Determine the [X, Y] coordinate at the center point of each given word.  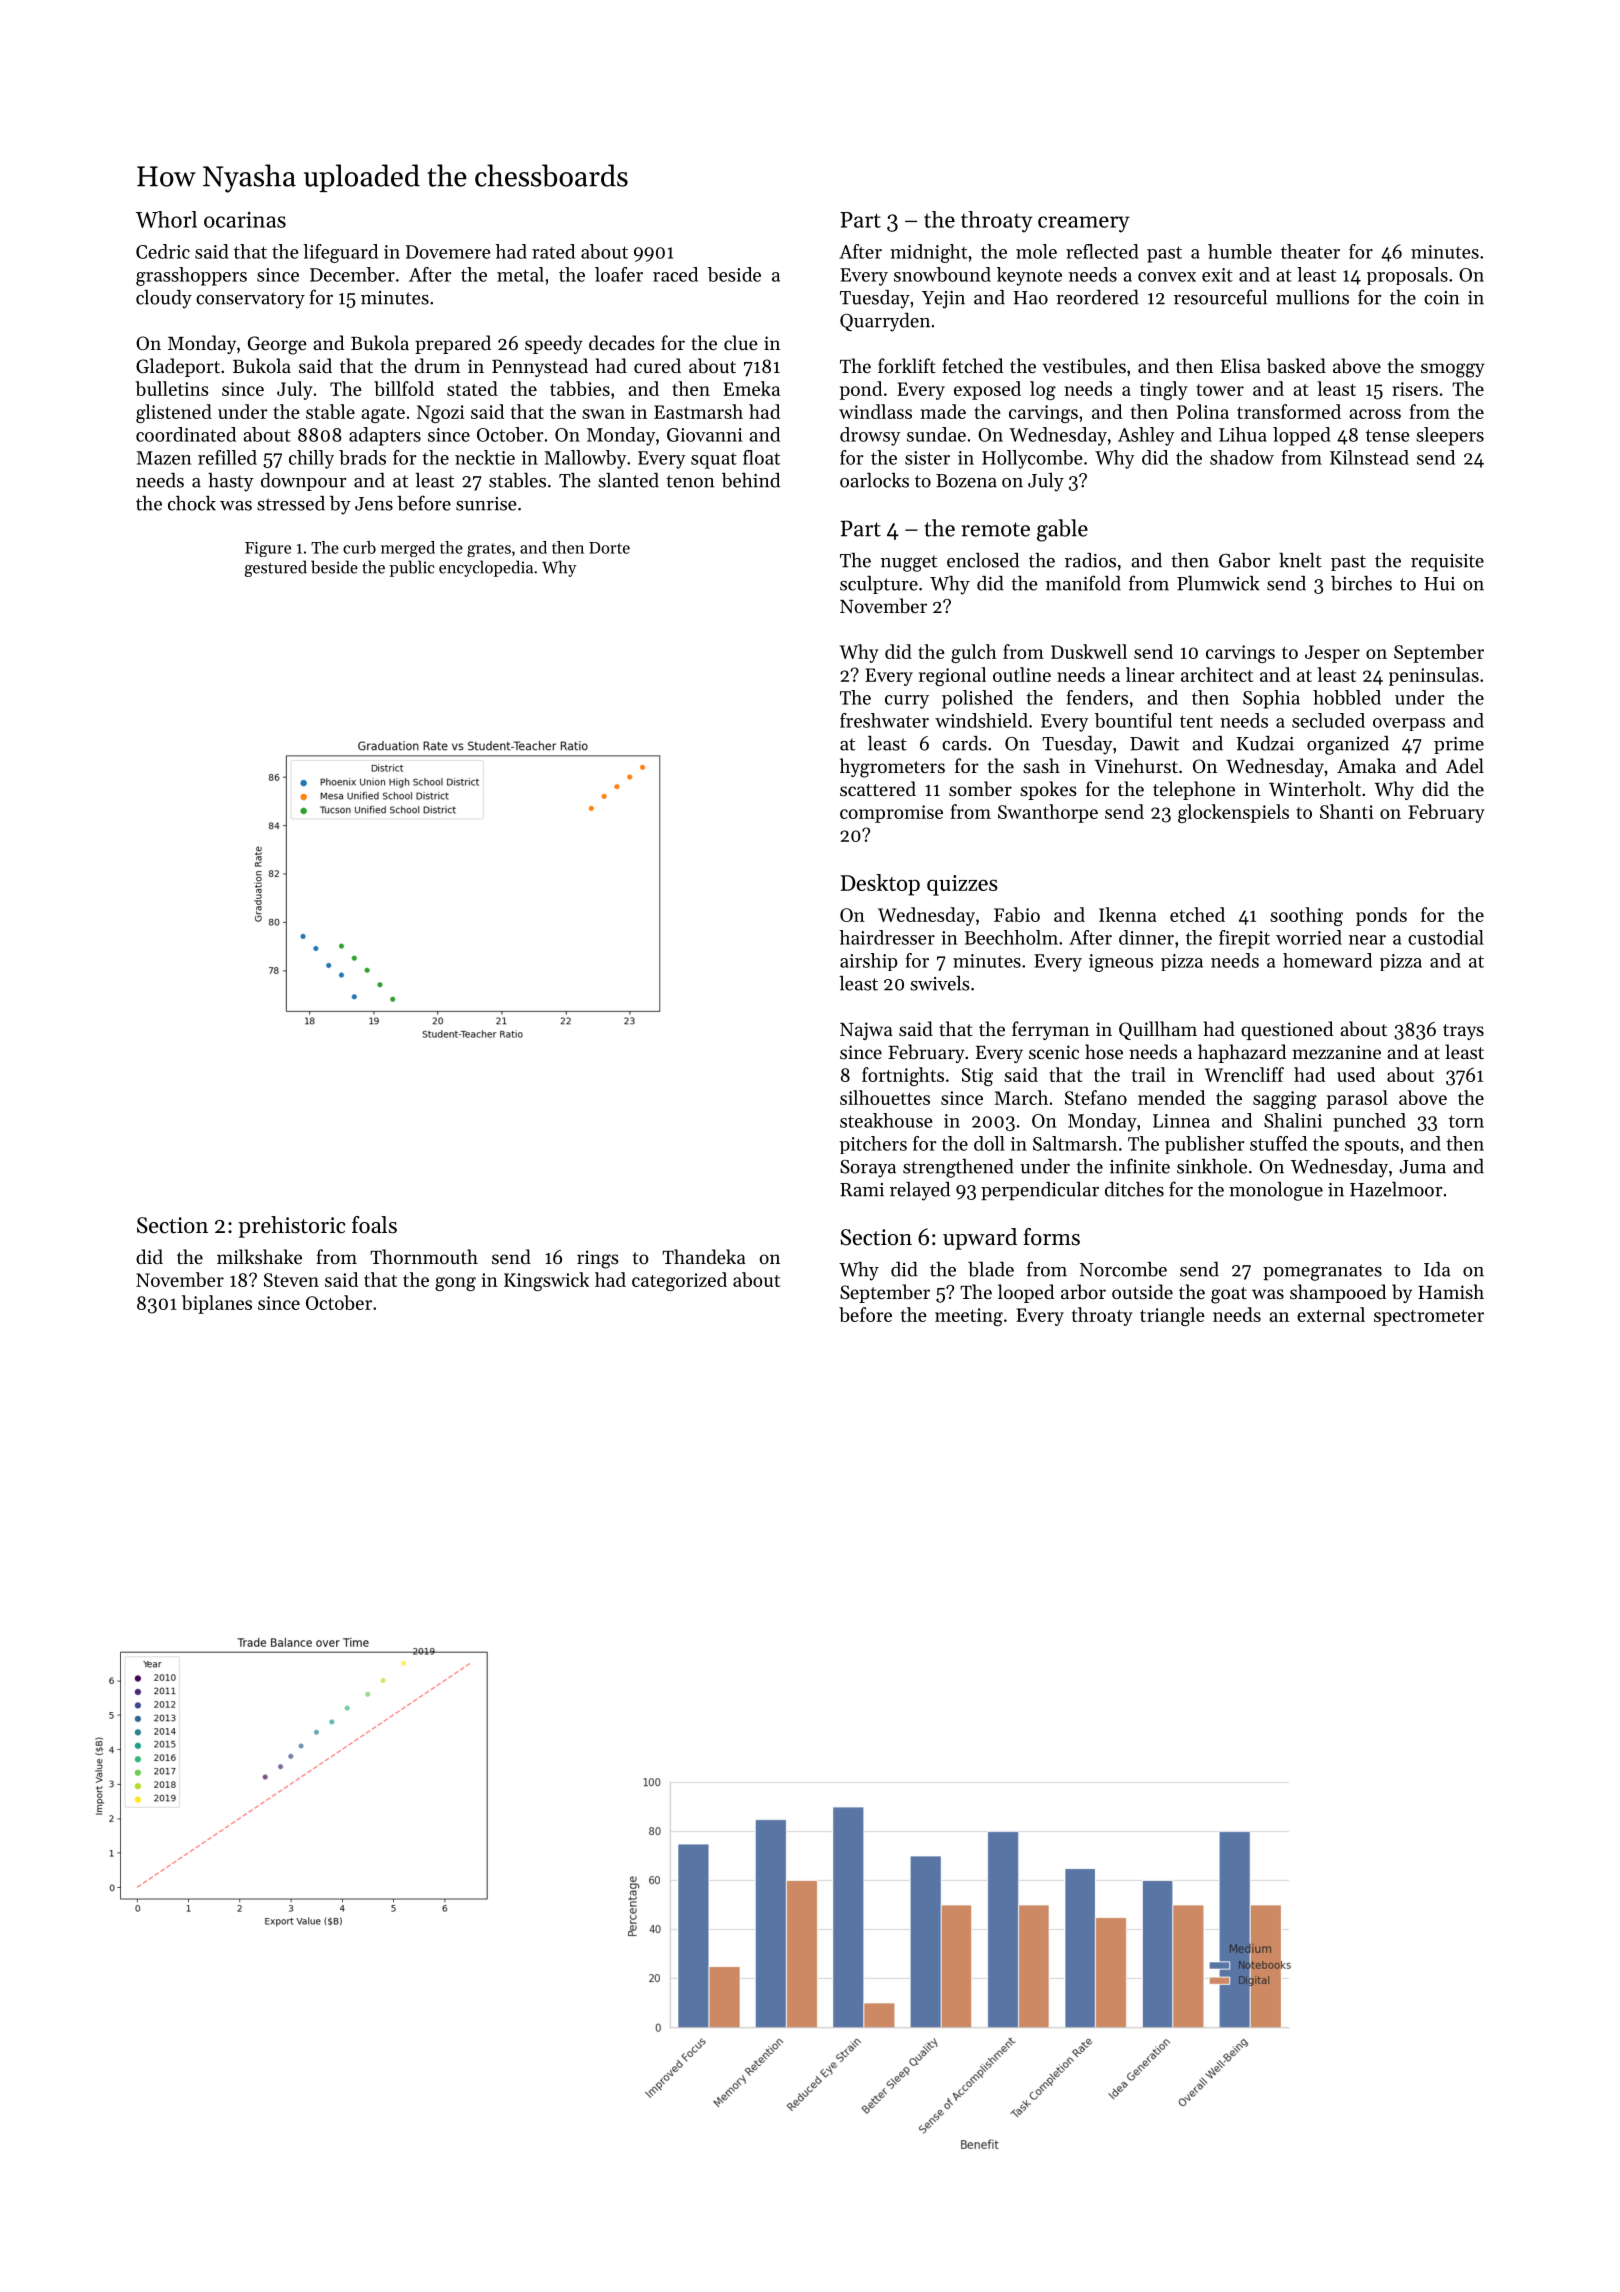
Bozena [966, 481]
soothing [1306, 916]
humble [1240, 251]
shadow [1242, 457]
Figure [268, 549]
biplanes [217, 1304]
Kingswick [546, 1281]
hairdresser [887, 937]
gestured [276, 568]
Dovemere [448, 252]
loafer [619, 274]
